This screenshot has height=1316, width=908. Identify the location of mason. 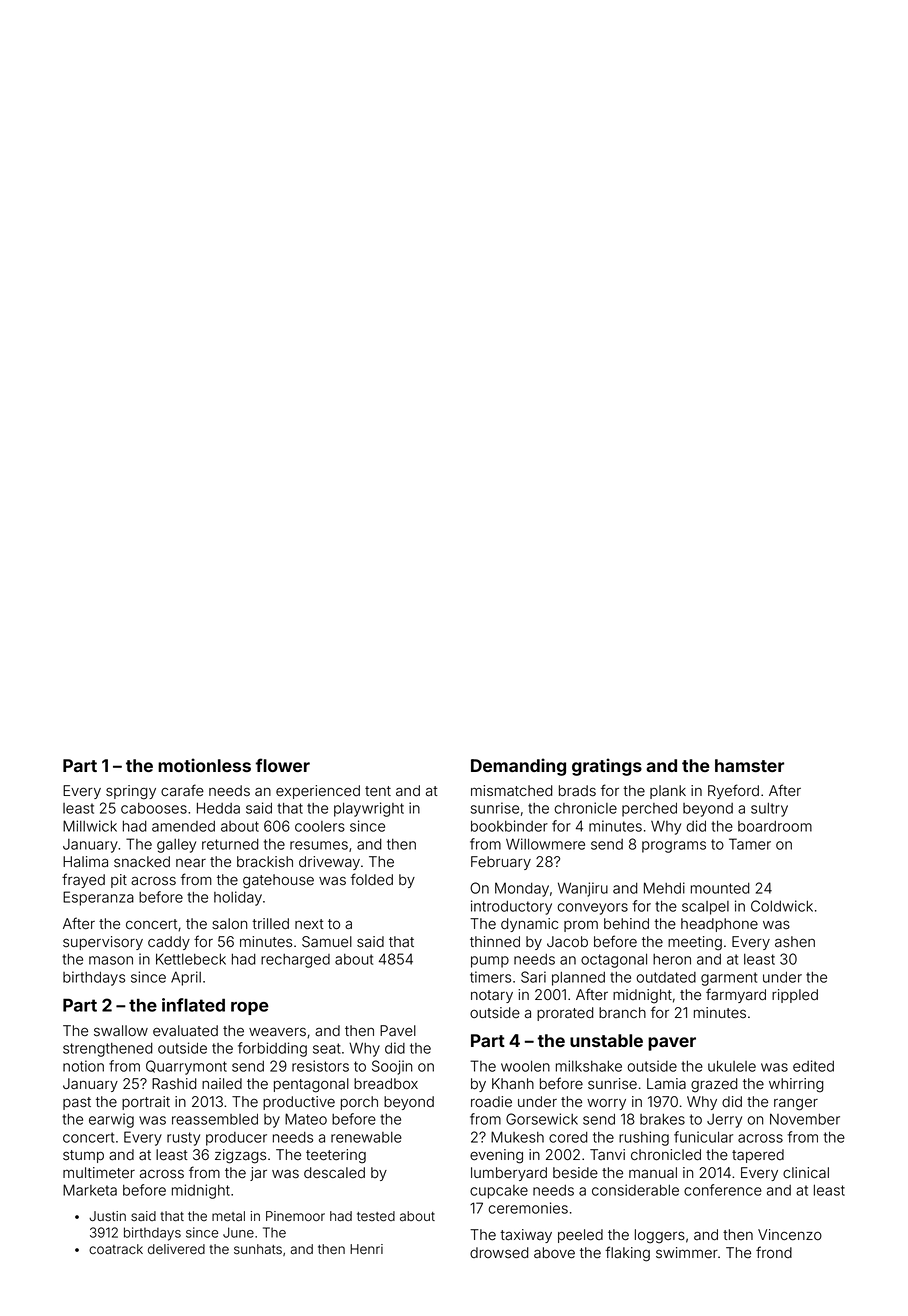
(111, 960).
